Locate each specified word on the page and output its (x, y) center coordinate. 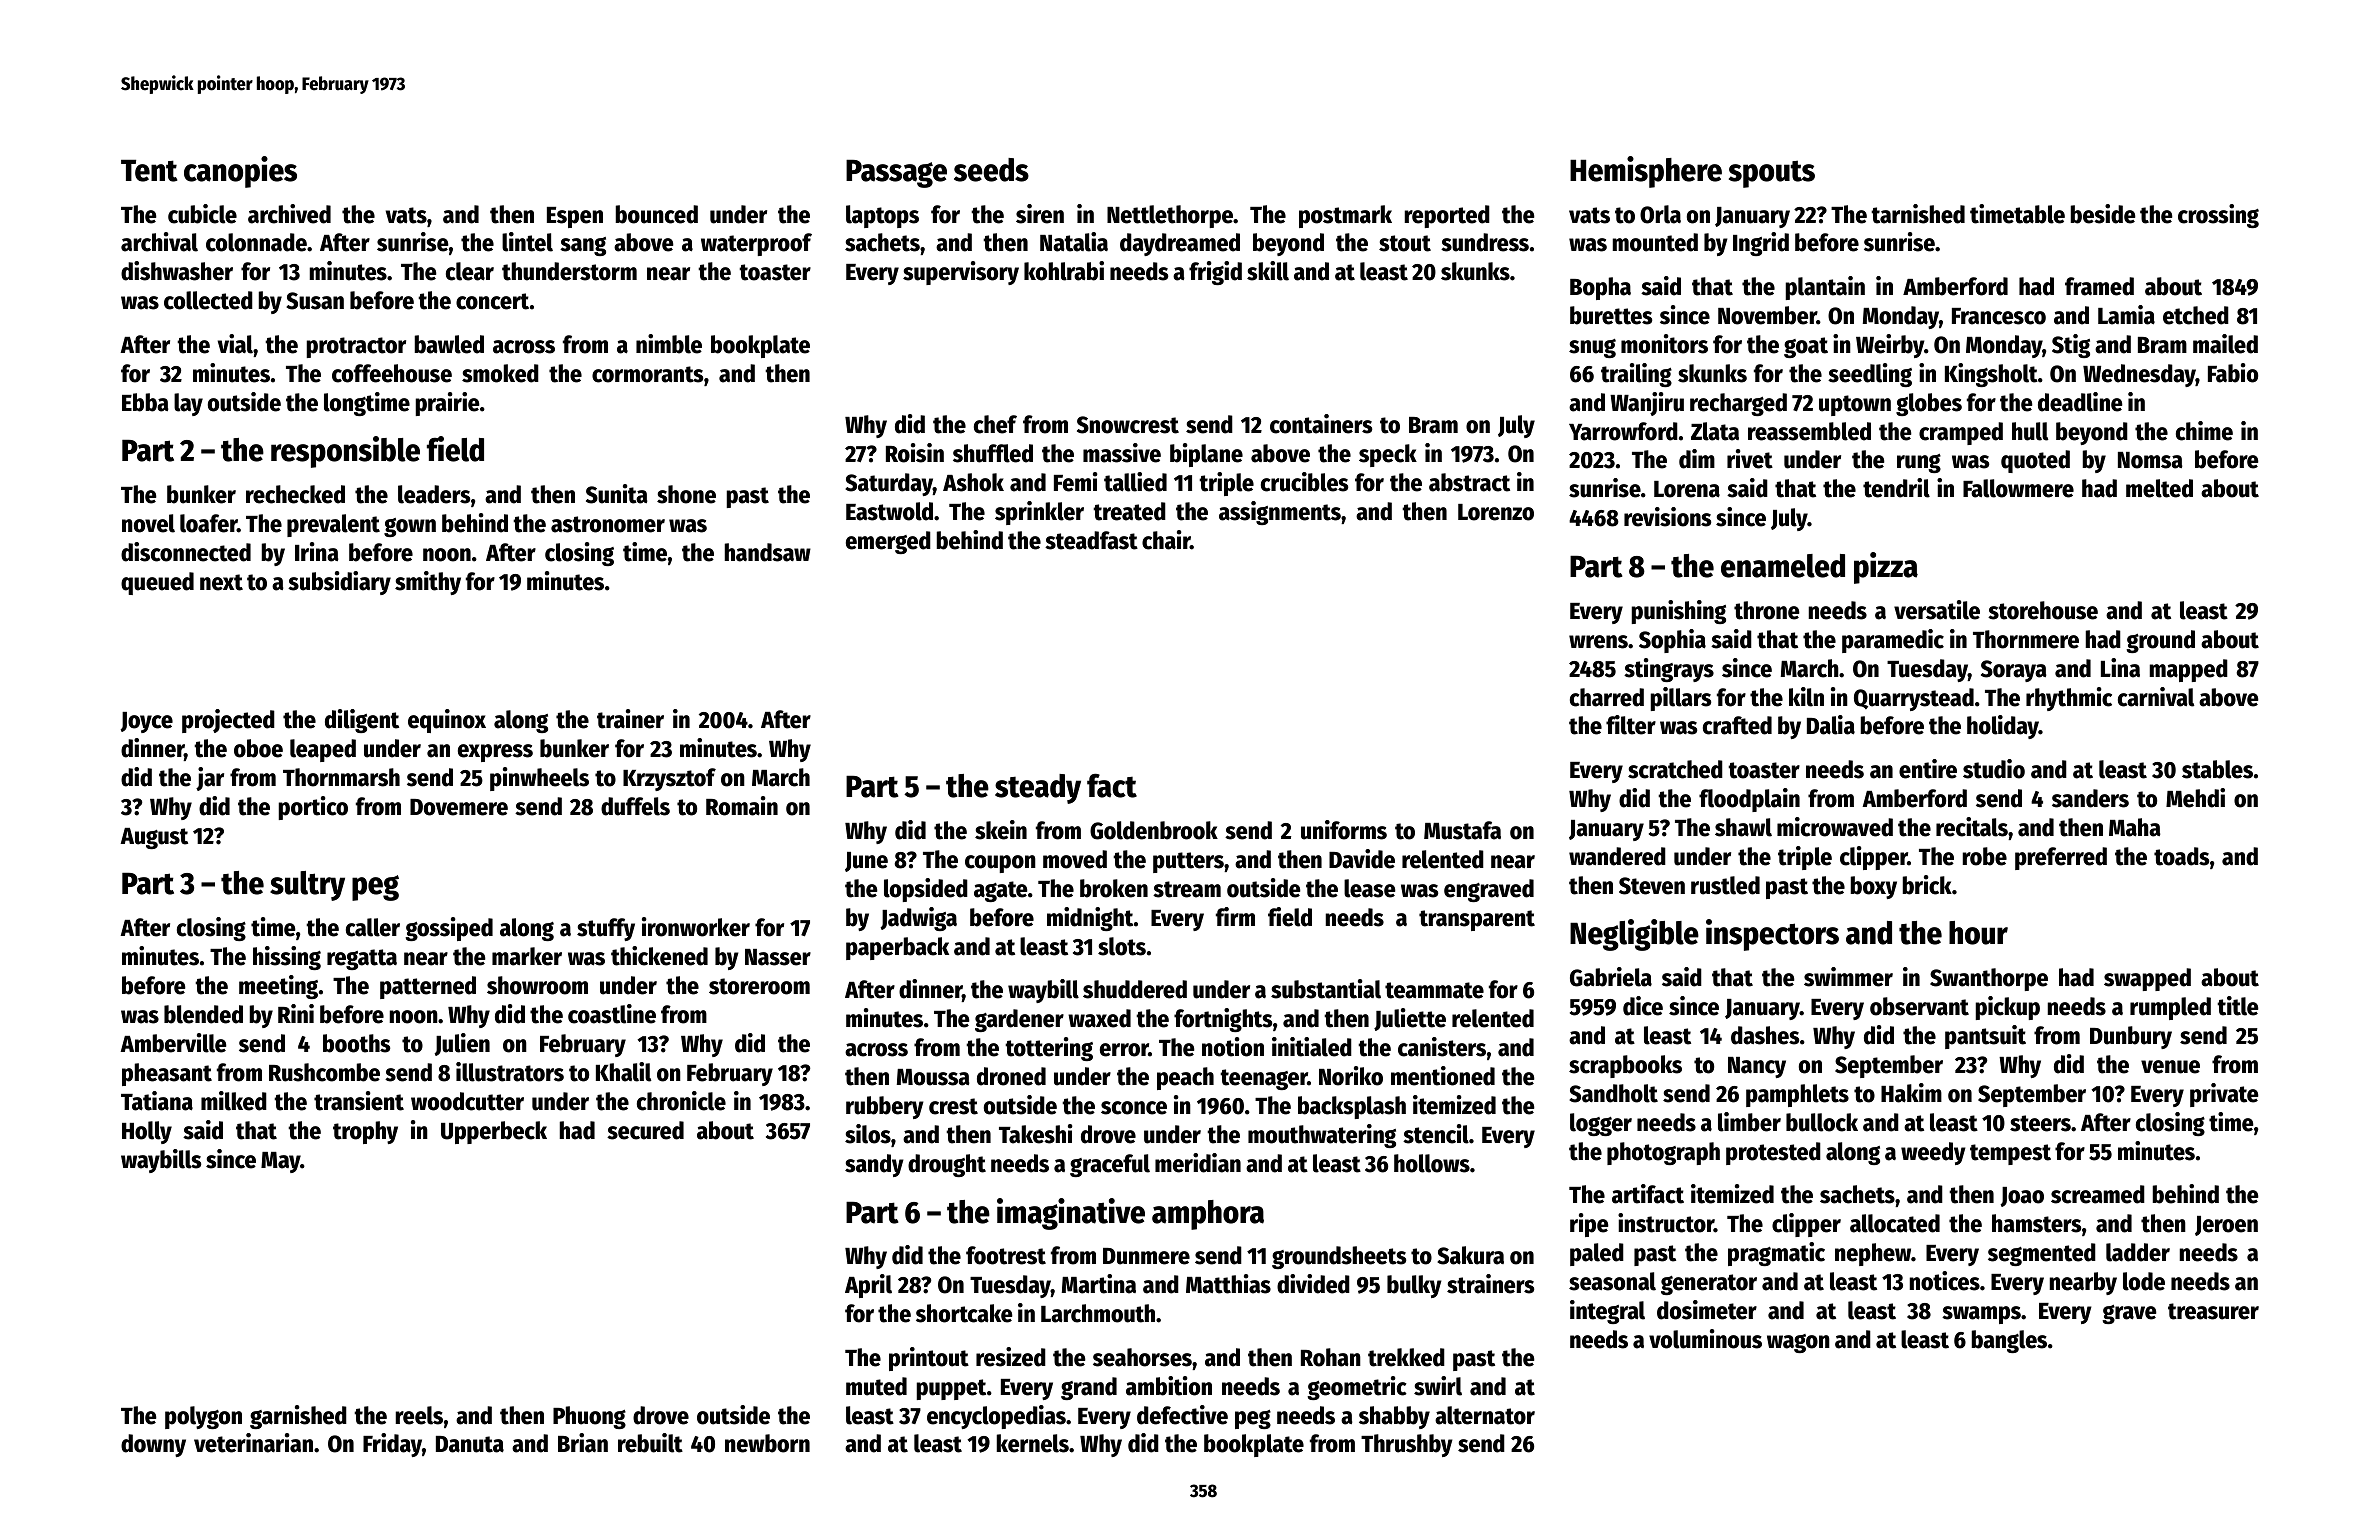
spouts (1772, 174)
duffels (635, 806)
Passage (896, 173)
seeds (991, 170)
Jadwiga (918, 919)
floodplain (1749, 800)
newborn (767, 1443)
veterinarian (253, 1443)
